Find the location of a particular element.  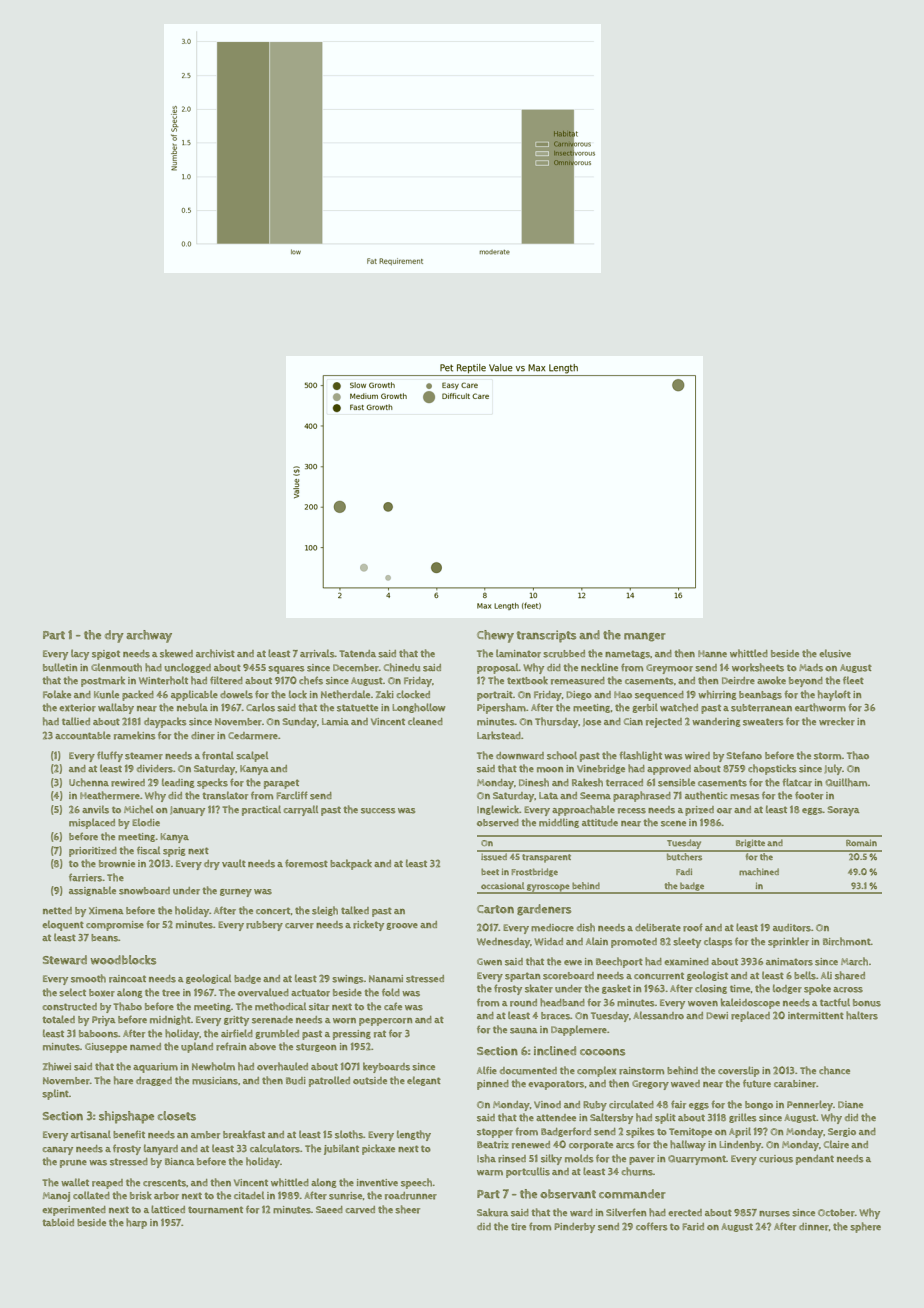

portrait is located at coordinates (495, 696).
